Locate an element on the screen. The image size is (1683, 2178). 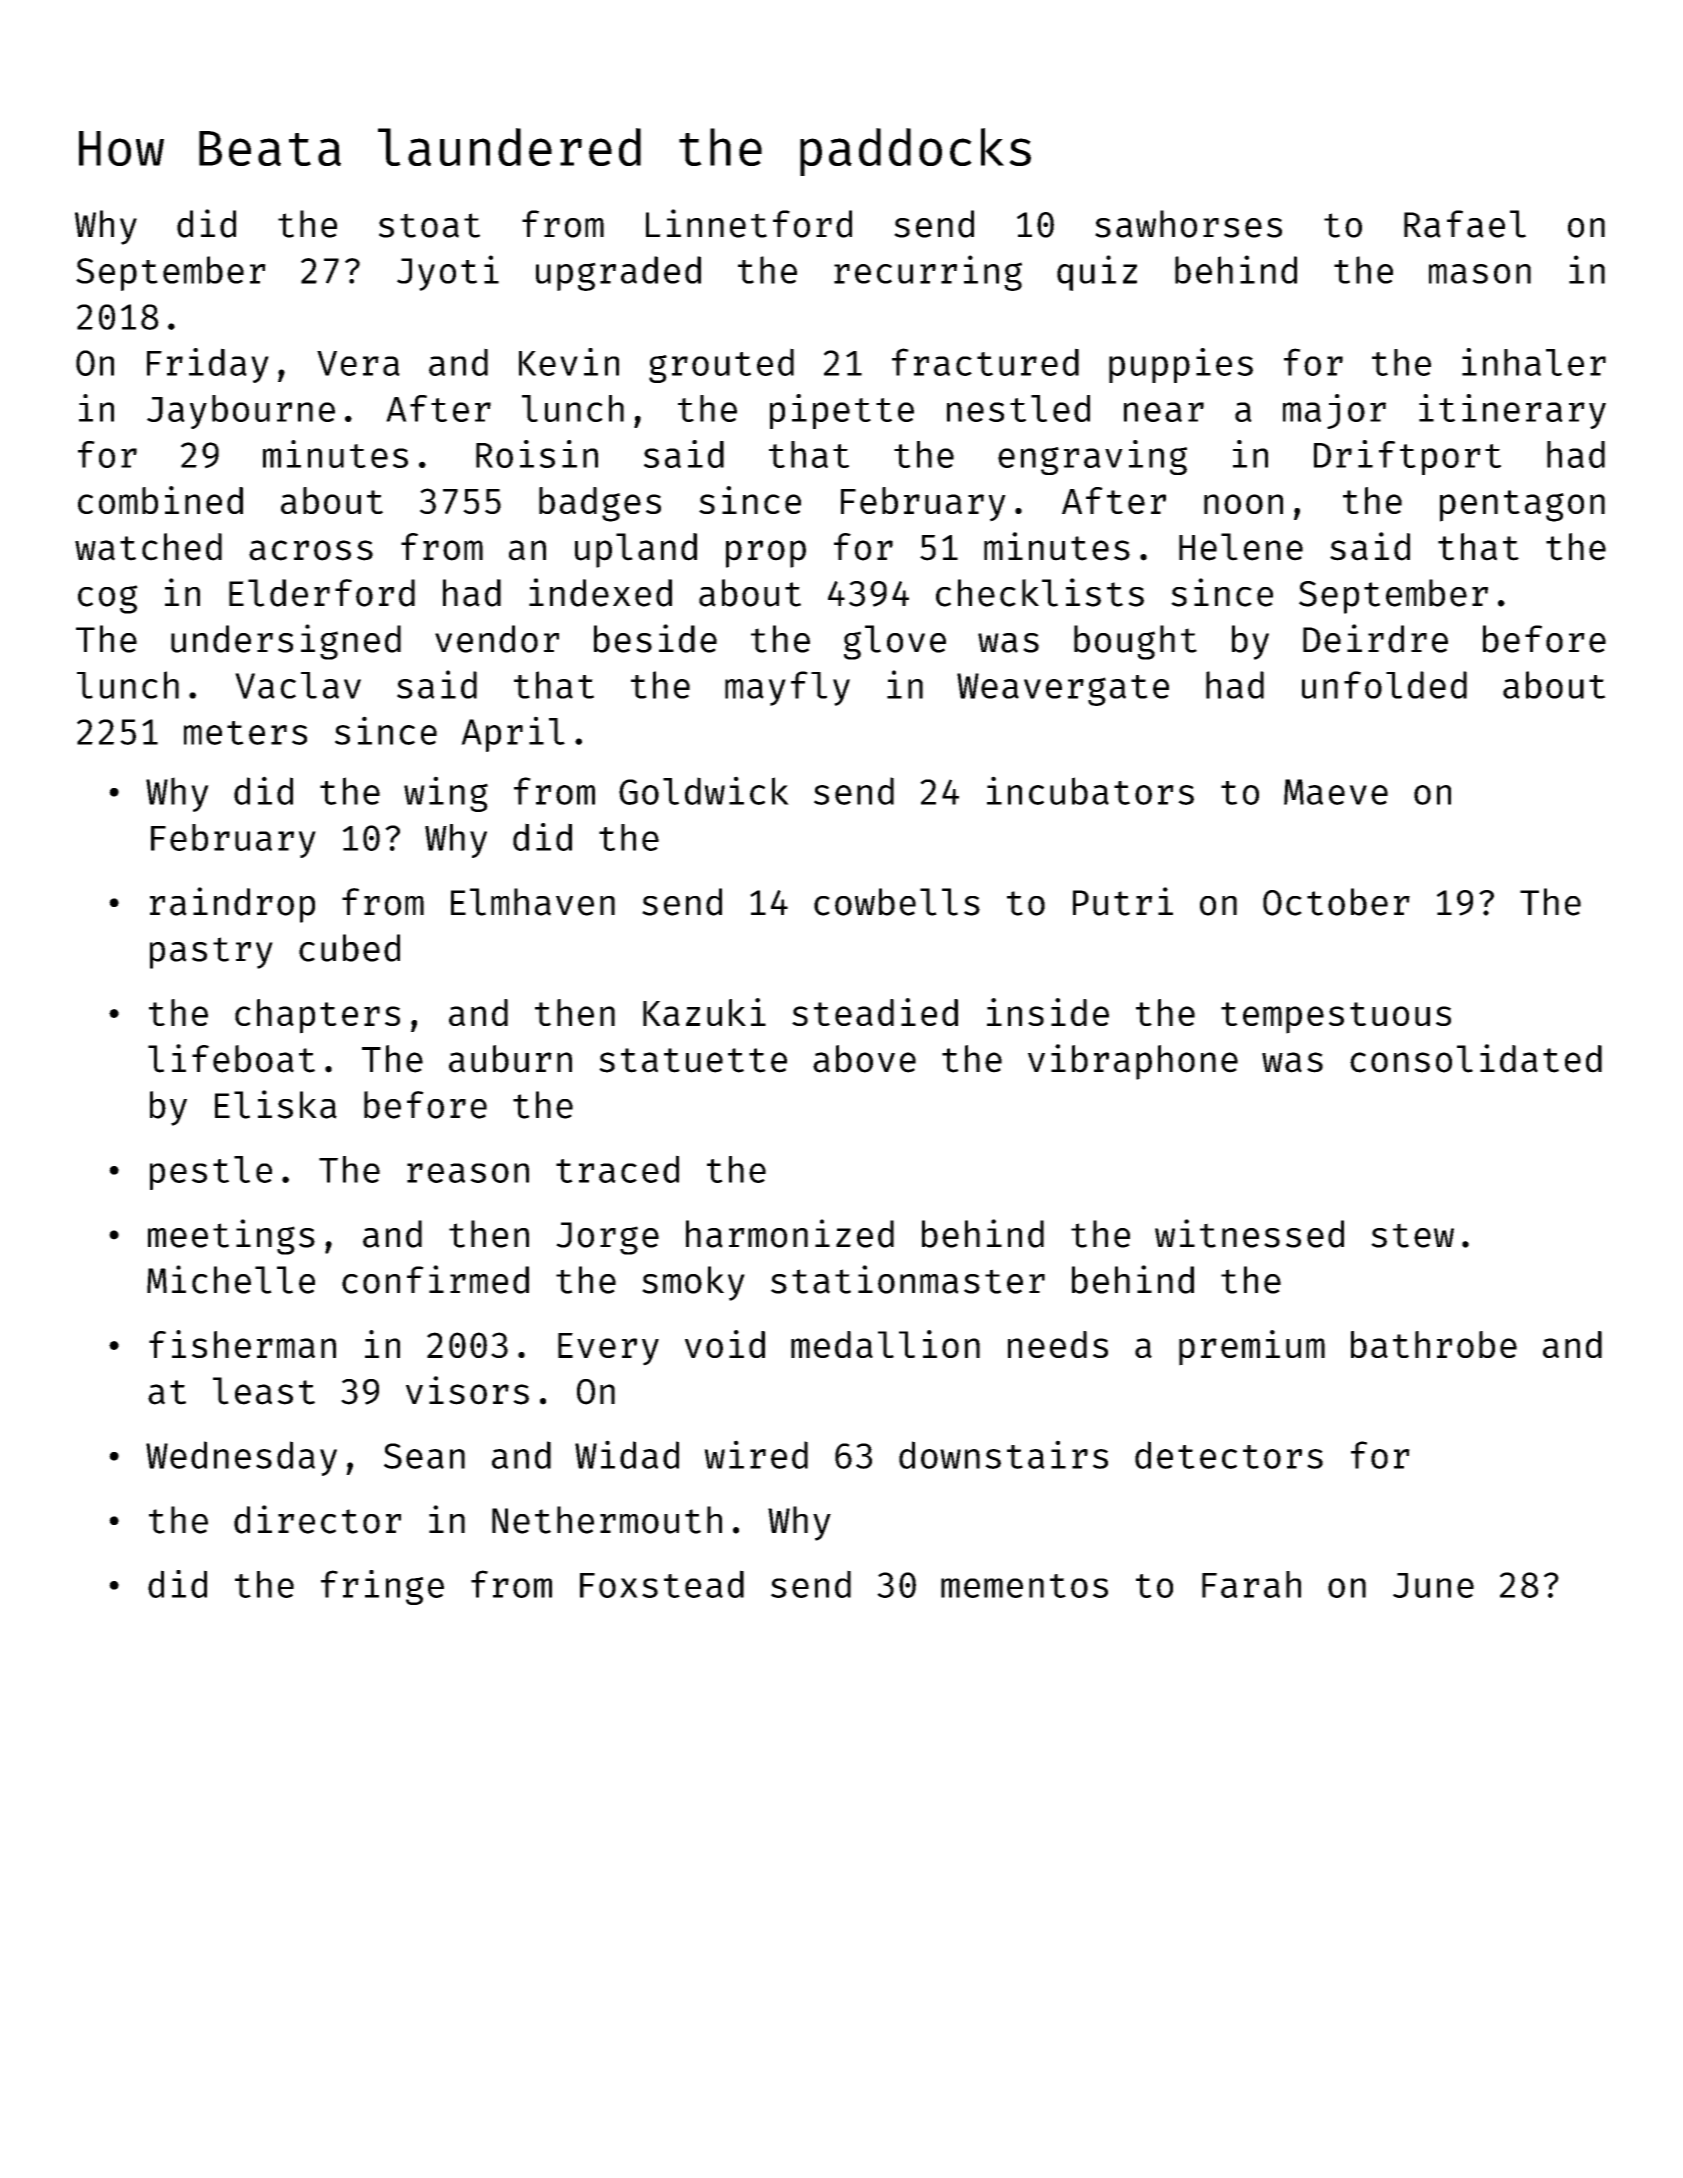
June is located at coordinates (1433, 1585).
